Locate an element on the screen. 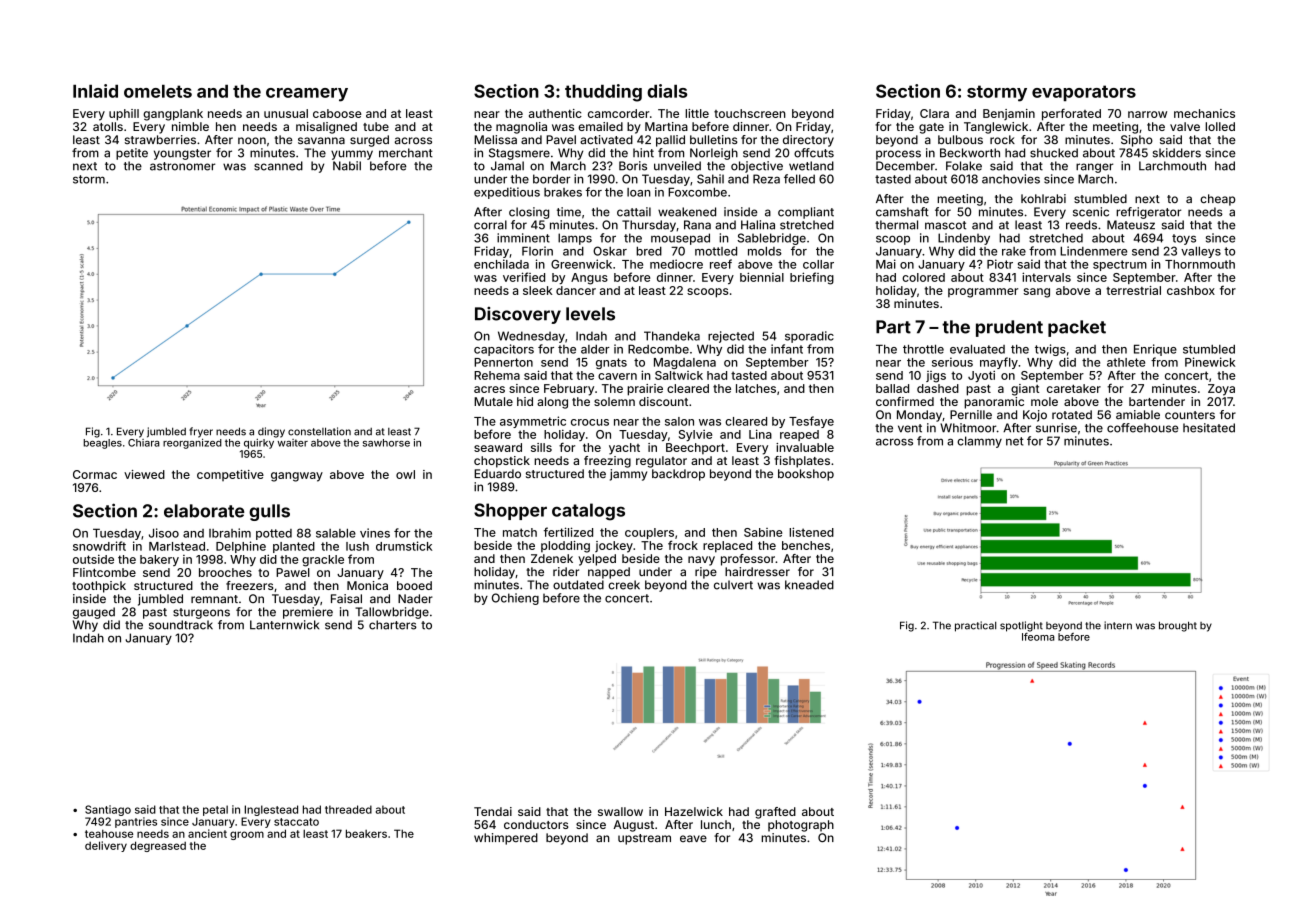 This screenshot has height=924, width=1308. soundtrack is located at coordinates (181, 625).
